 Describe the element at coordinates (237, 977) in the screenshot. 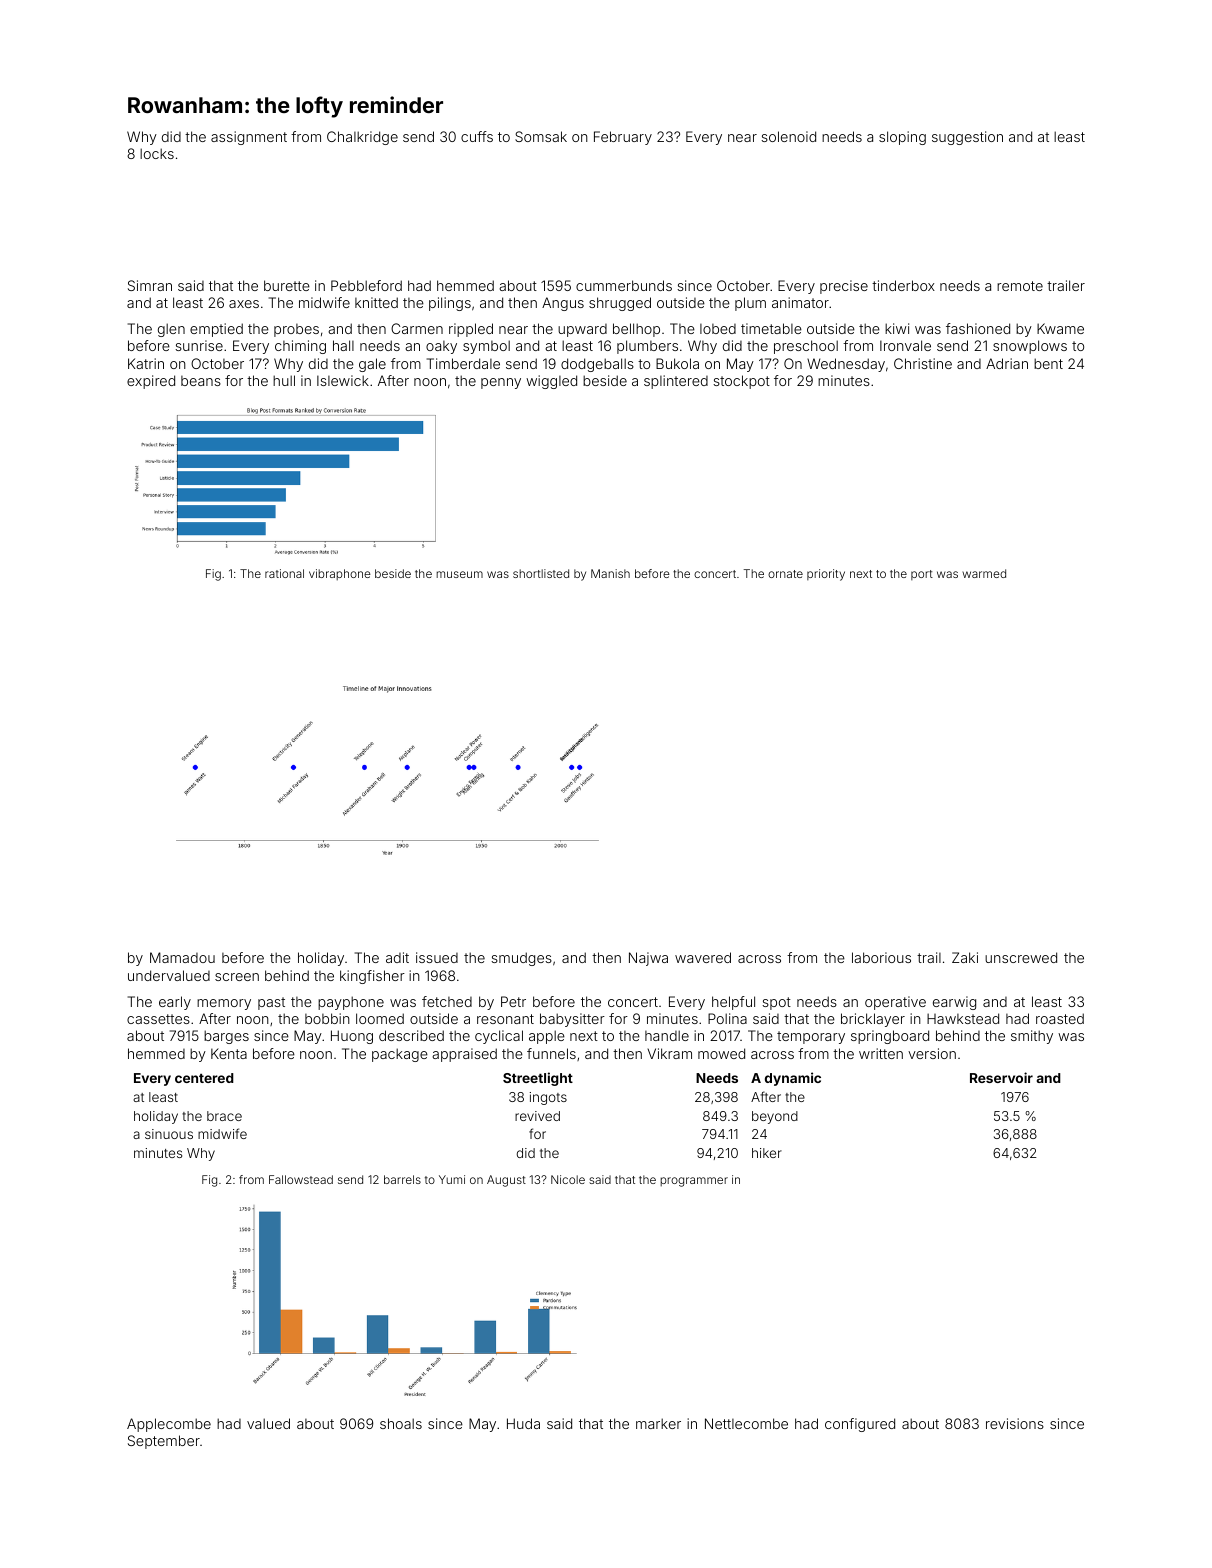

I see `screen` at that location.
